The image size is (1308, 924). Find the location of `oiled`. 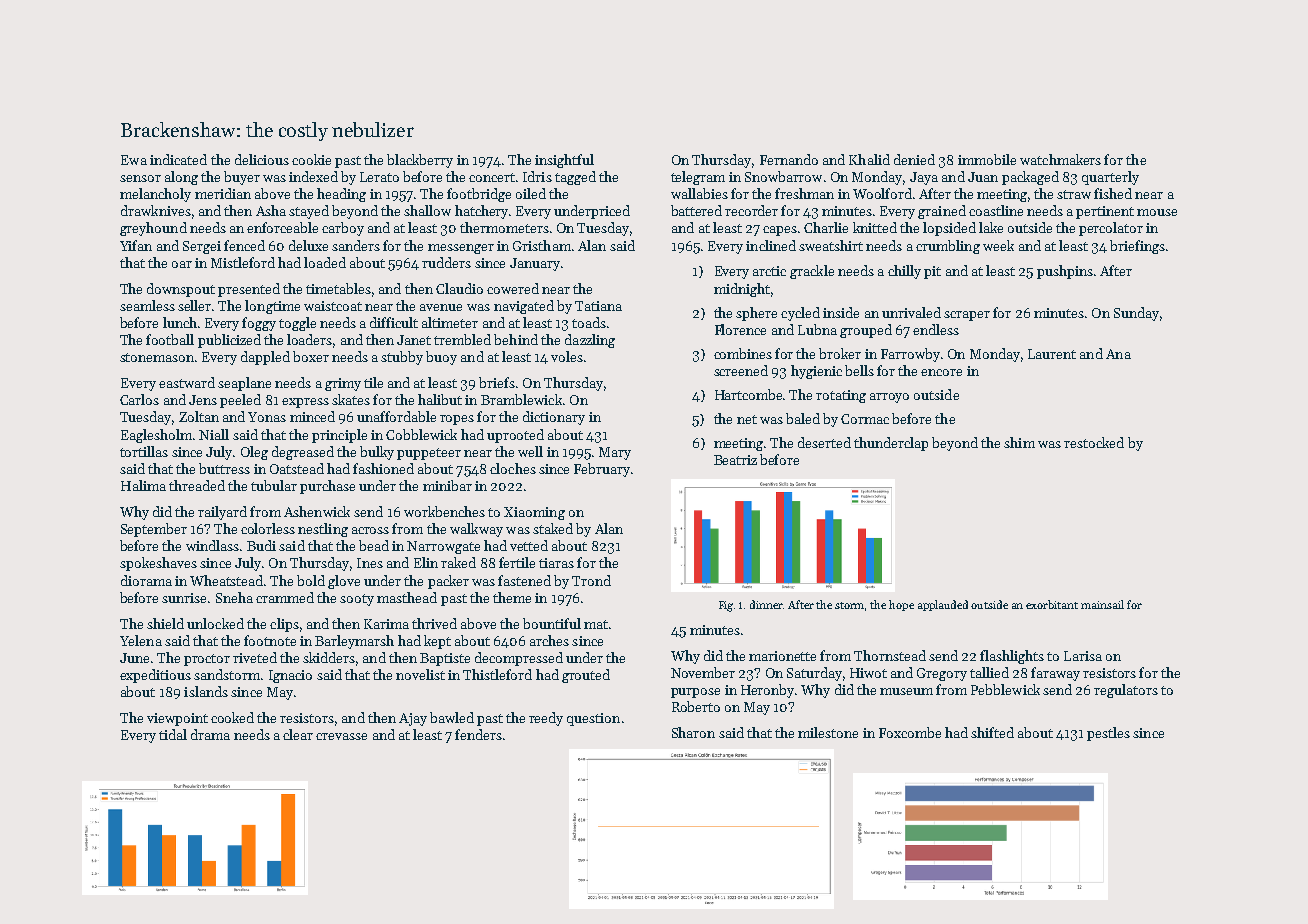

oiled is located at coordinates (531, 193).
